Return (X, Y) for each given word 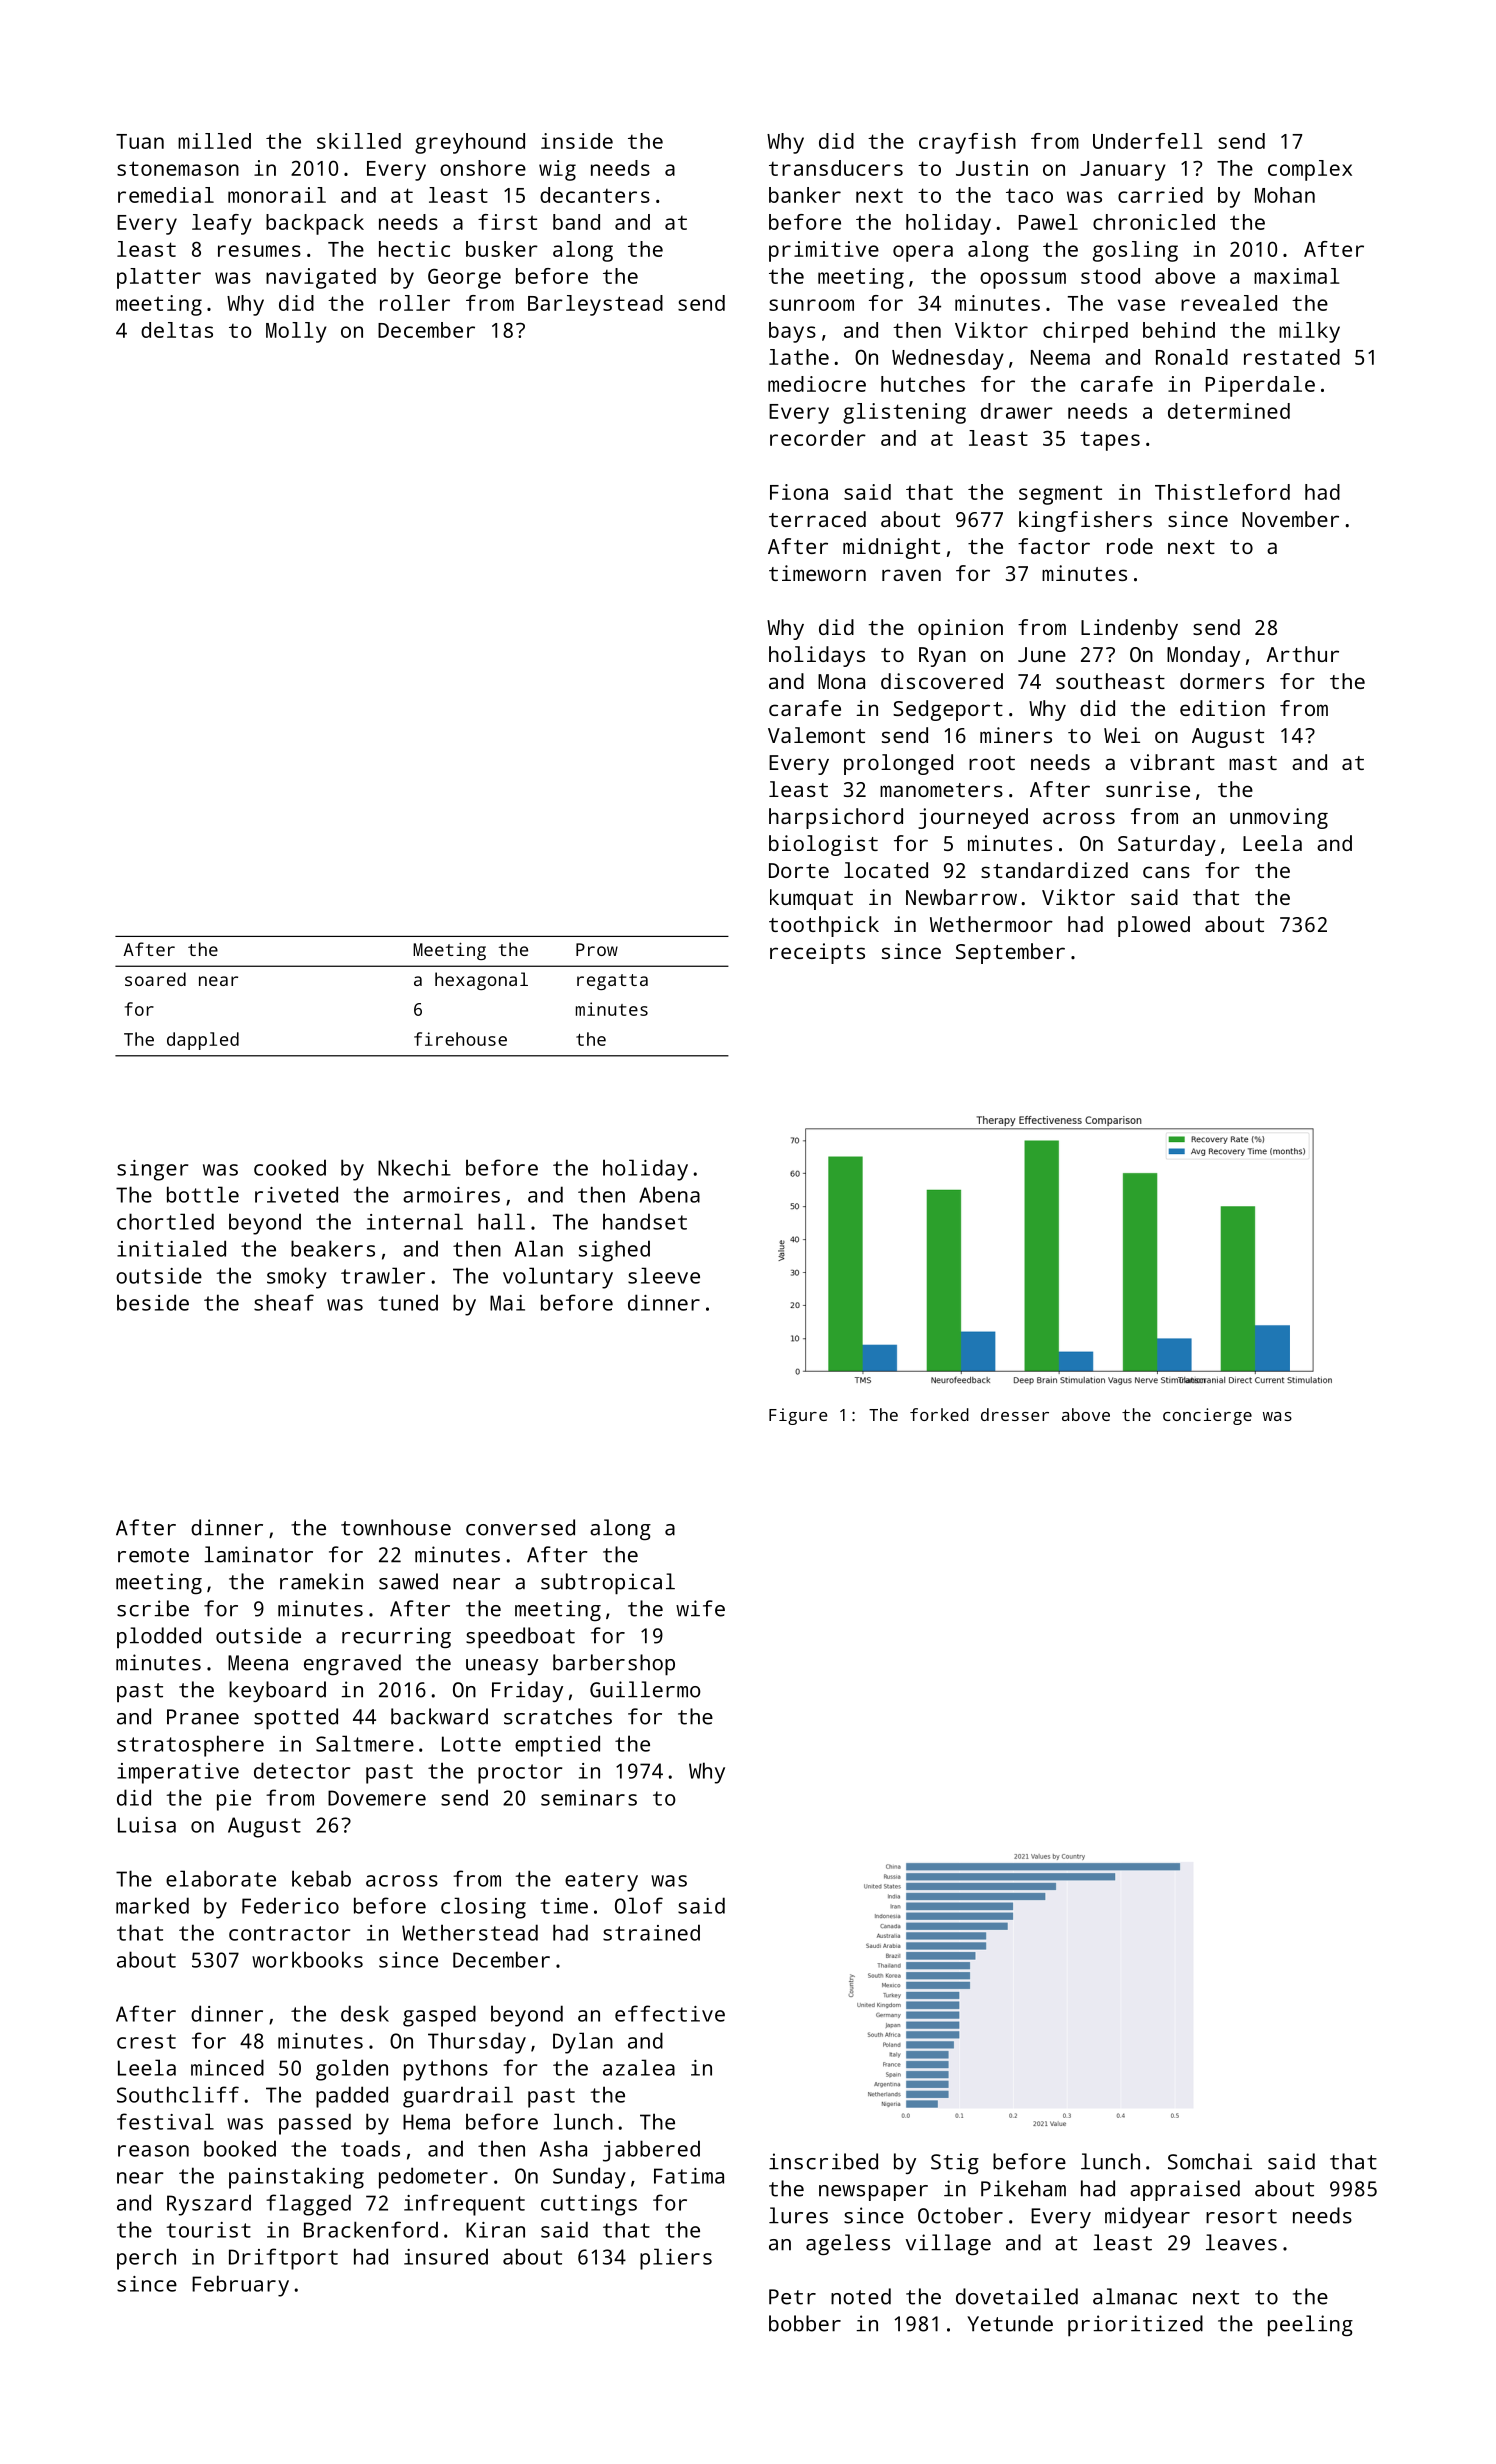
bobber (805, 2323)
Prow (597, 949)
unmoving (1279, 818)
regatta (612, 982)
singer (152, 1170)
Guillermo (645, 1689)
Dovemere (377, 1798)
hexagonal (481, 981)
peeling (1310, 2326)
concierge (1207, 1416)
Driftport (283, 2259)
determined (1229, 411)
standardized (1054, 870)
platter (159, 278)
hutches (923, 384)
